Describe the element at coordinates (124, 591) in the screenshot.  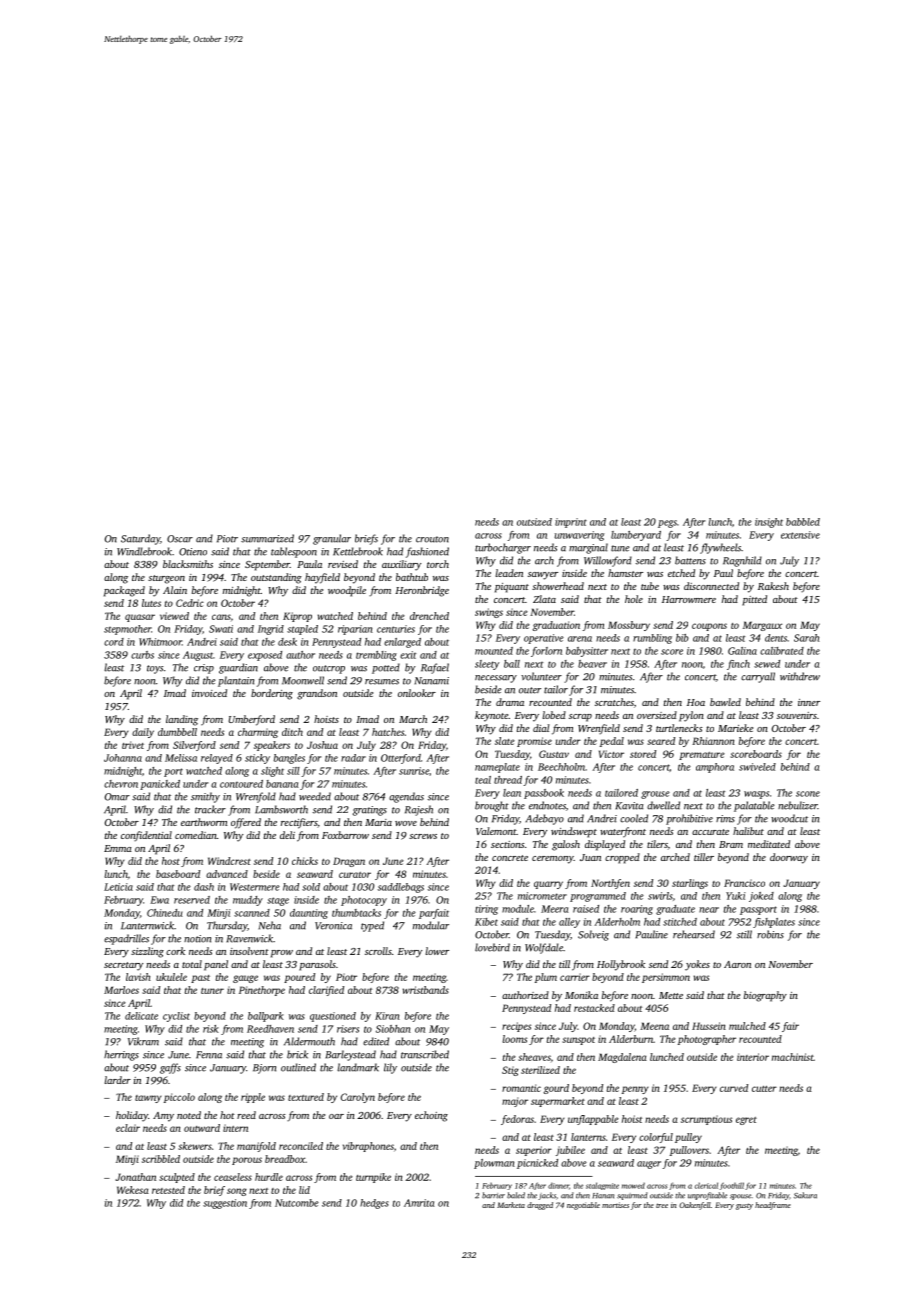
I see `packaged` at that location.
